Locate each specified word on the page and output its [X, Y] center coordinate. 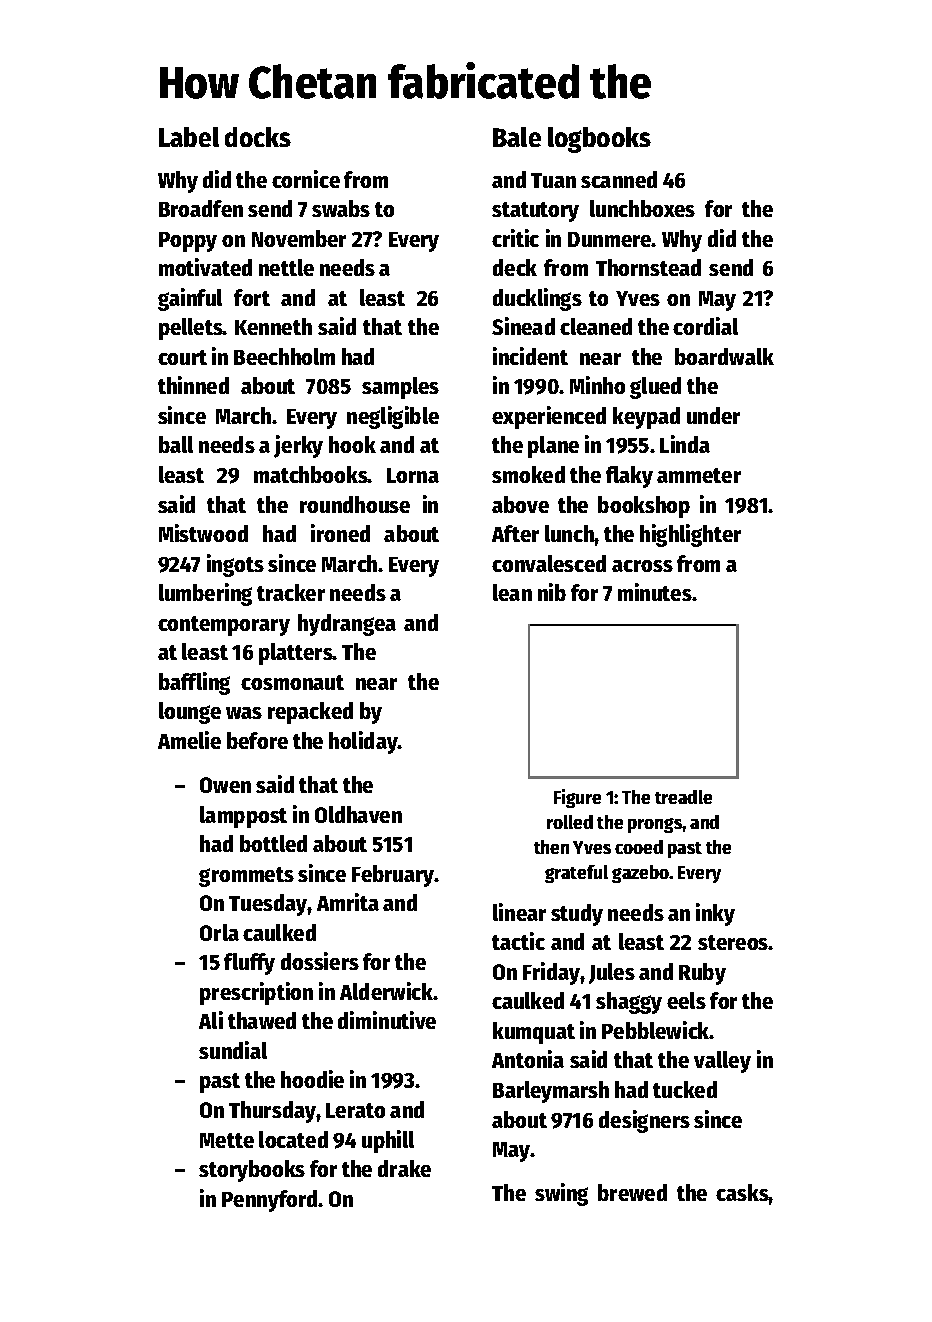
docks [258, 137]
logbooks [599, 140]
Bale [517, 137]
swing [561, 1194]
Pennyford [270, 1201]
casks [742, 1192]
